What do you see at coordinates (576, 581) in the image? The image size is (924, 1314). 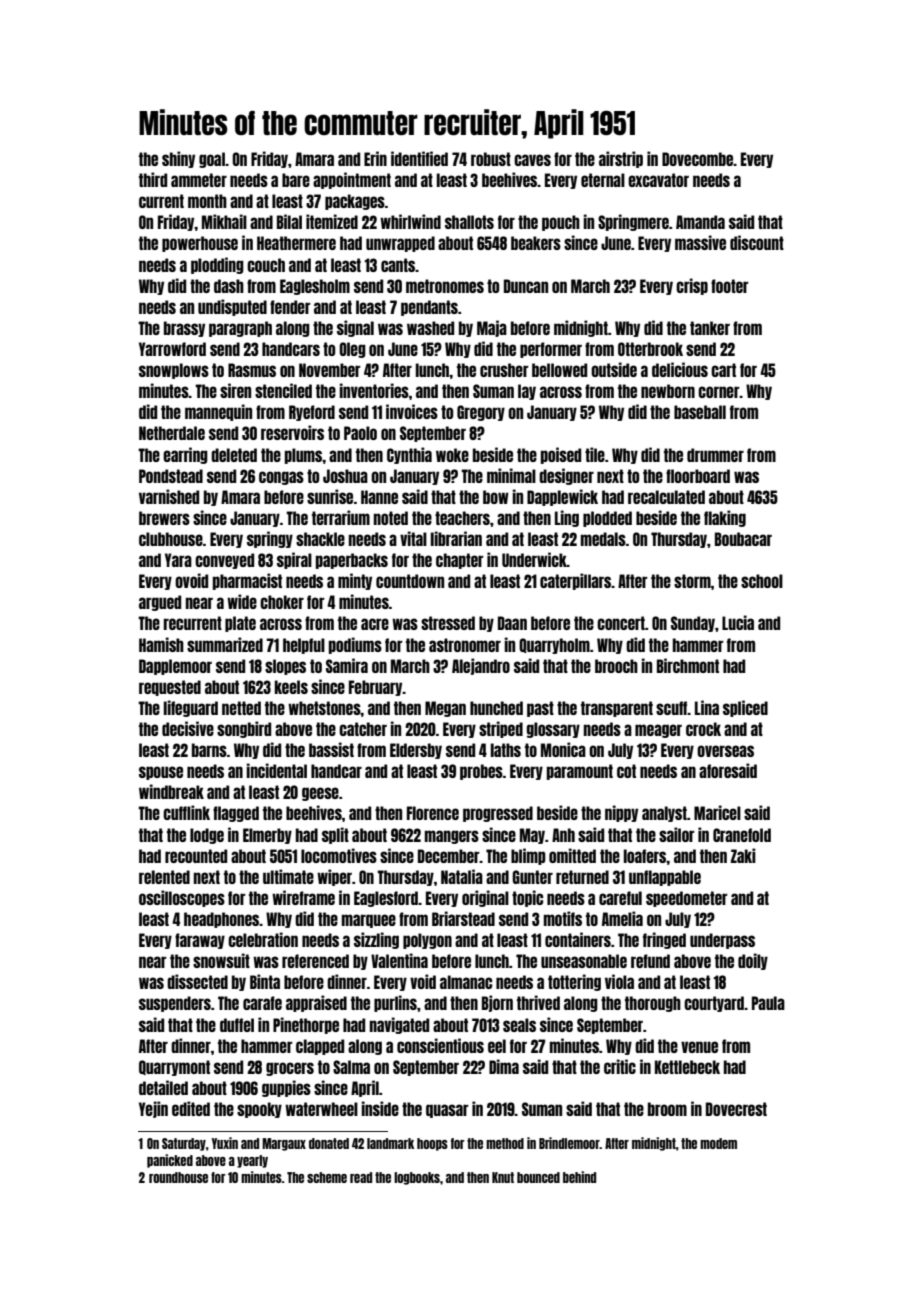 I see `caterpillars` at bounding box center [576, 581].
